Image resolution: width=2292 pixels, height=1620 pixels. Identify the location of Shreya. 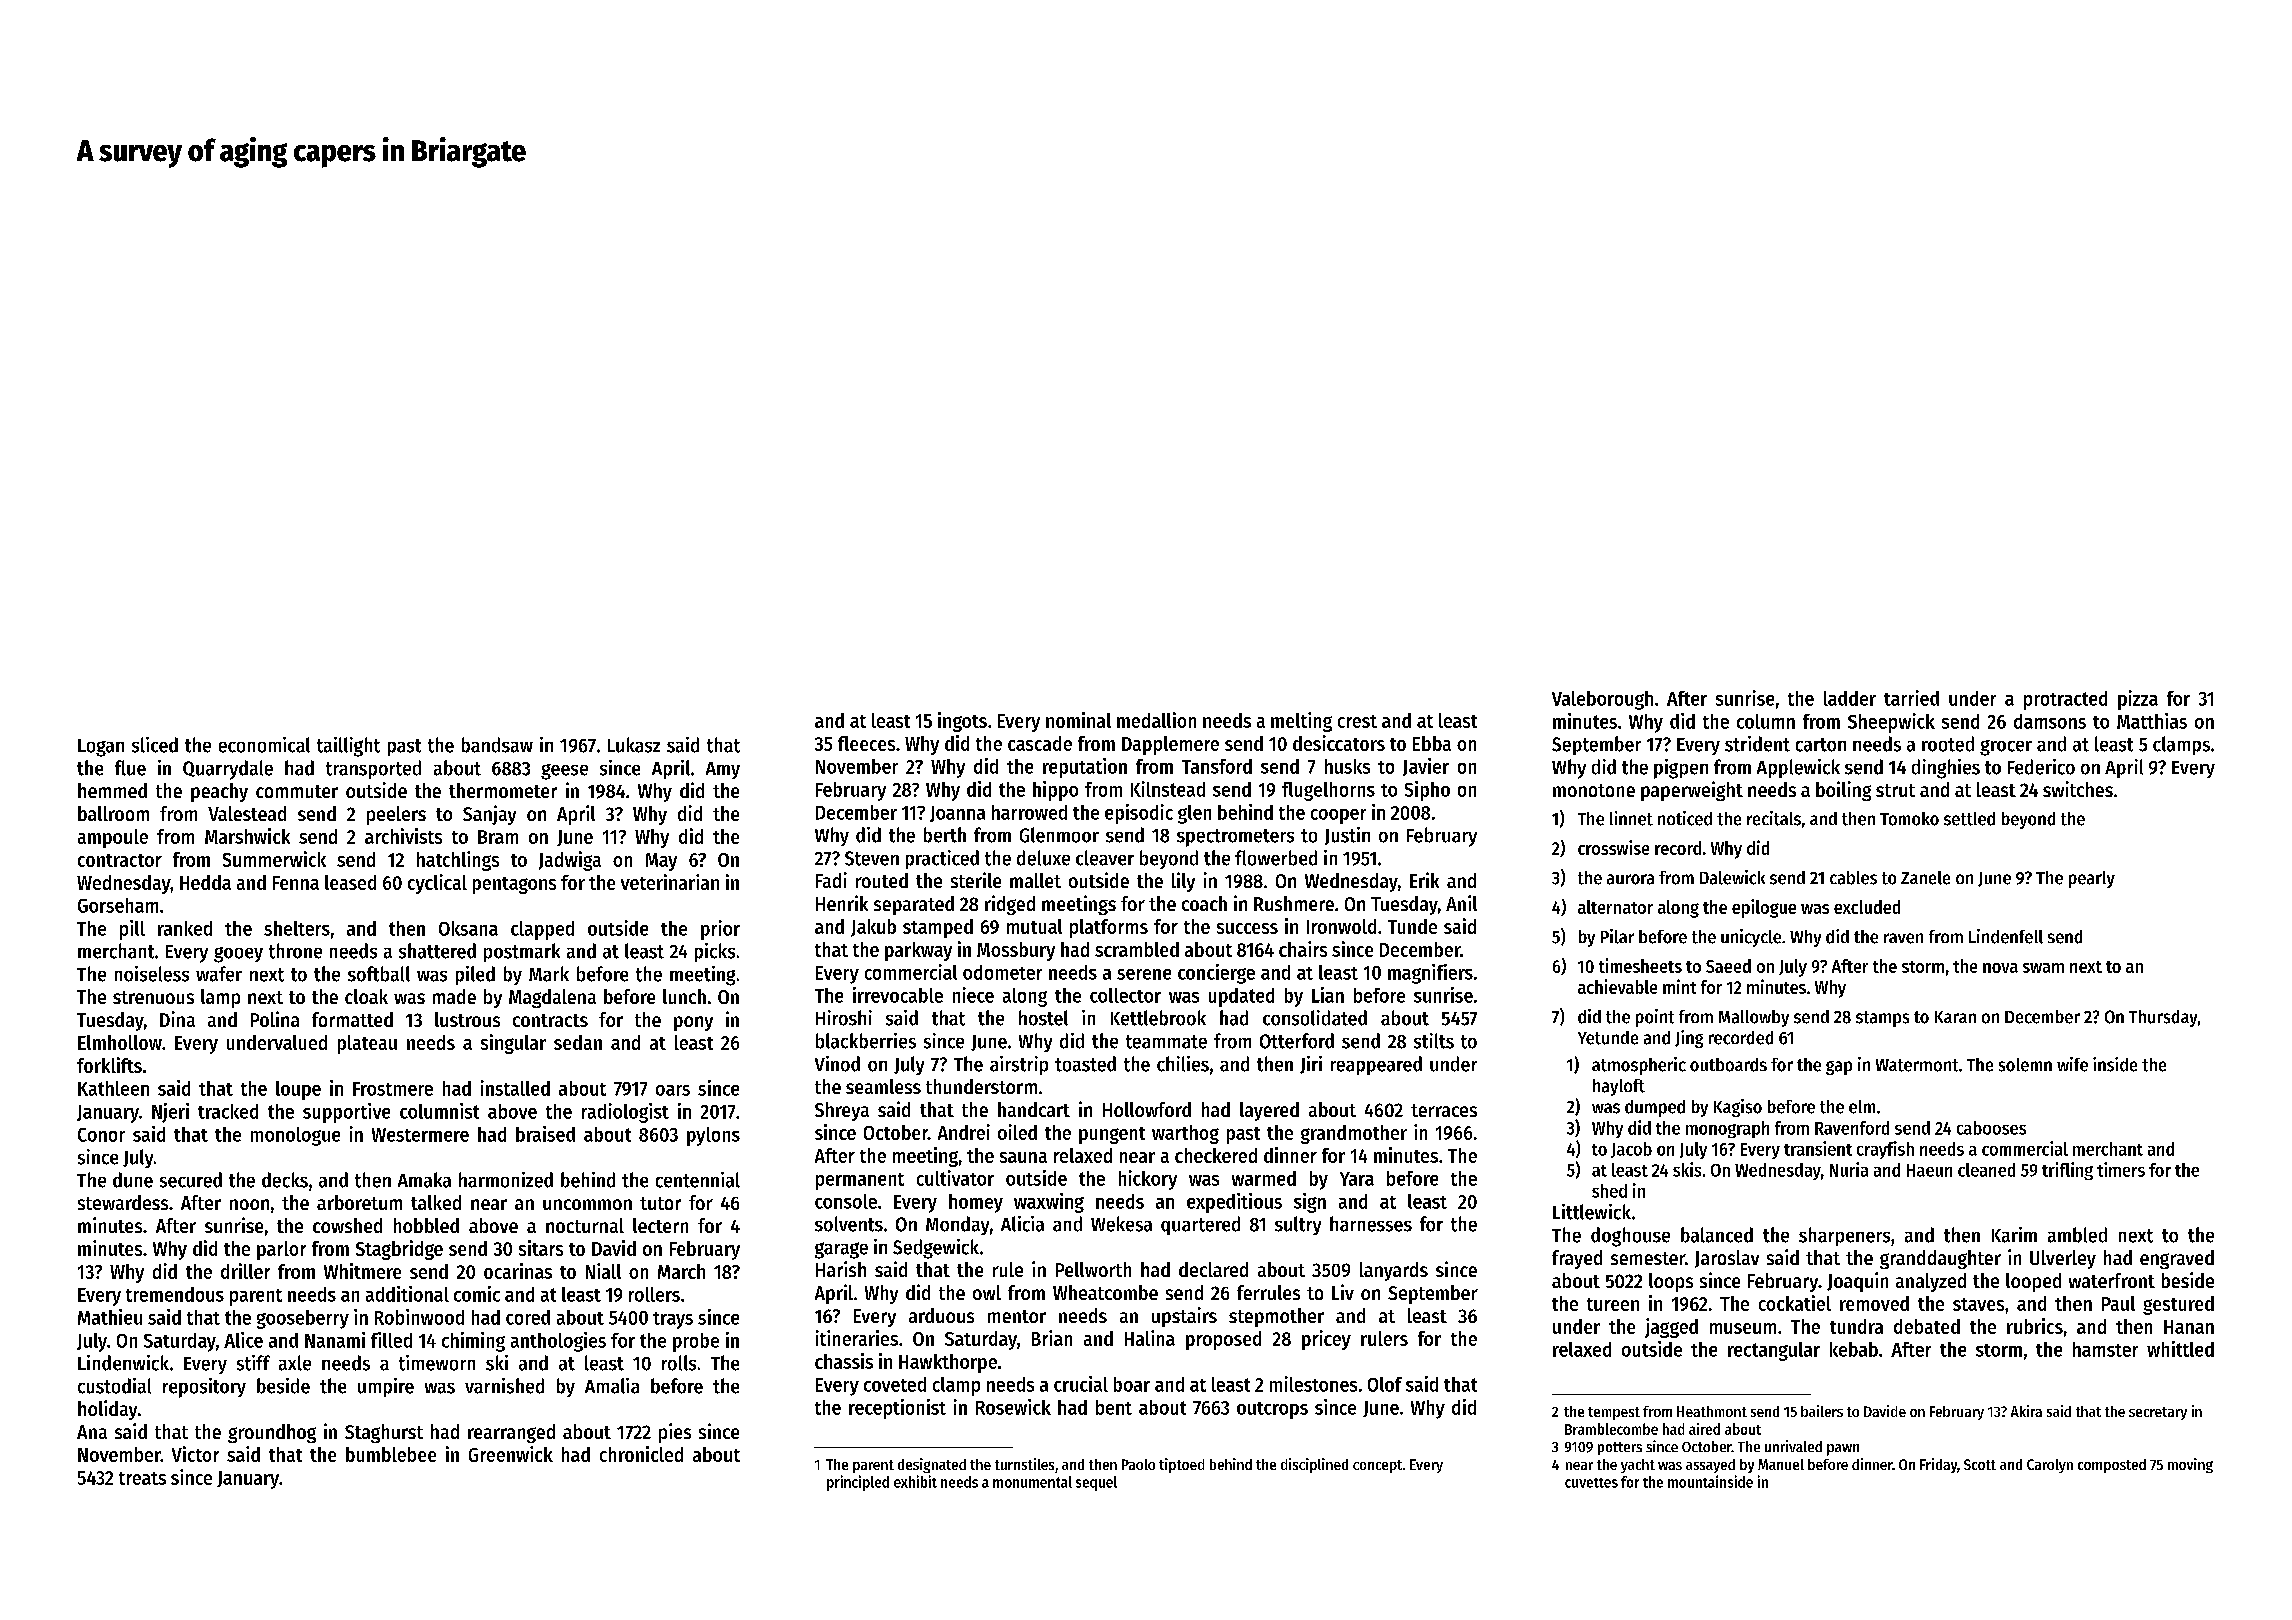
(842, 1111).
